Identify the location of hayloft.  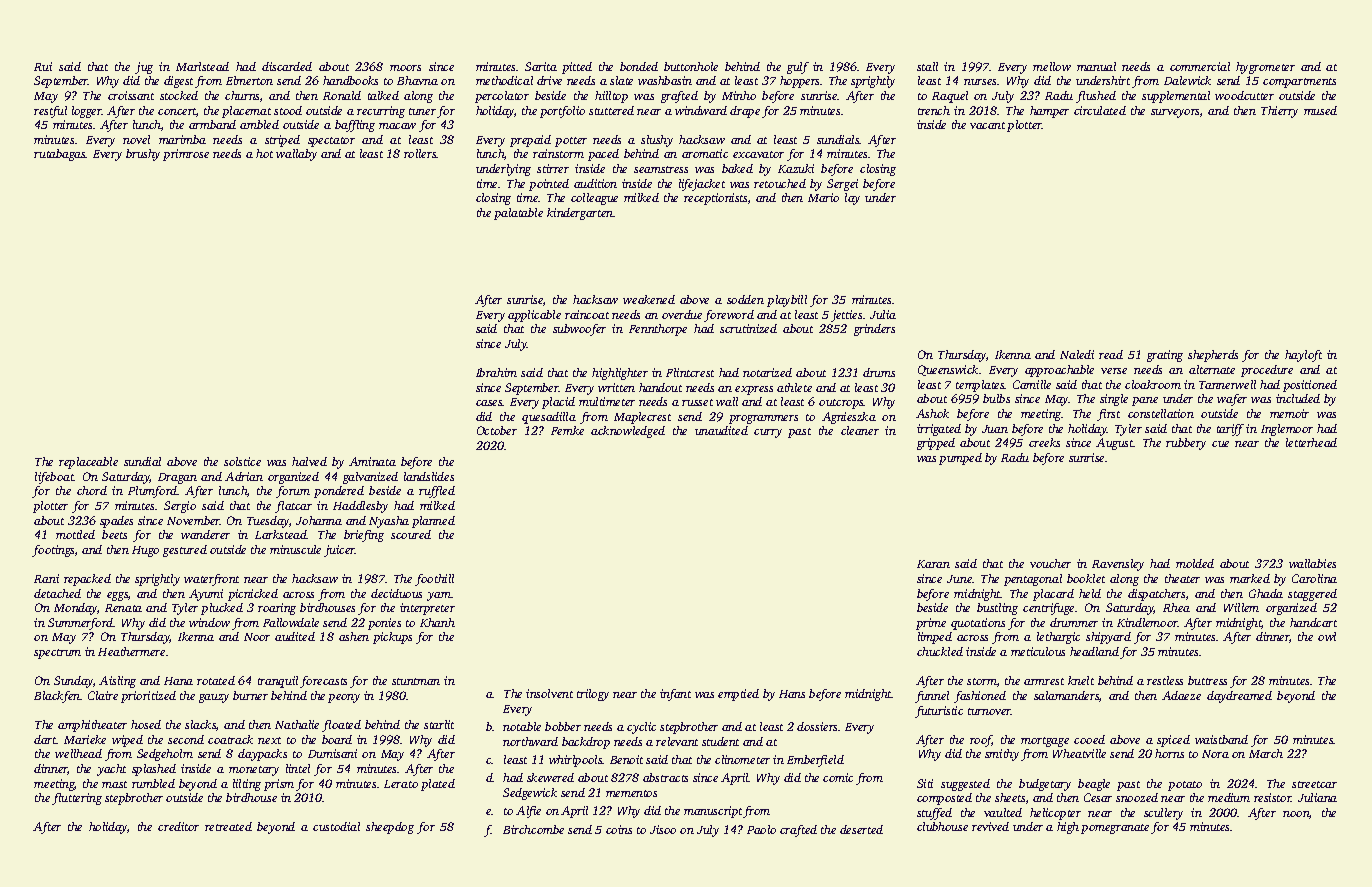
(1303, 356).
